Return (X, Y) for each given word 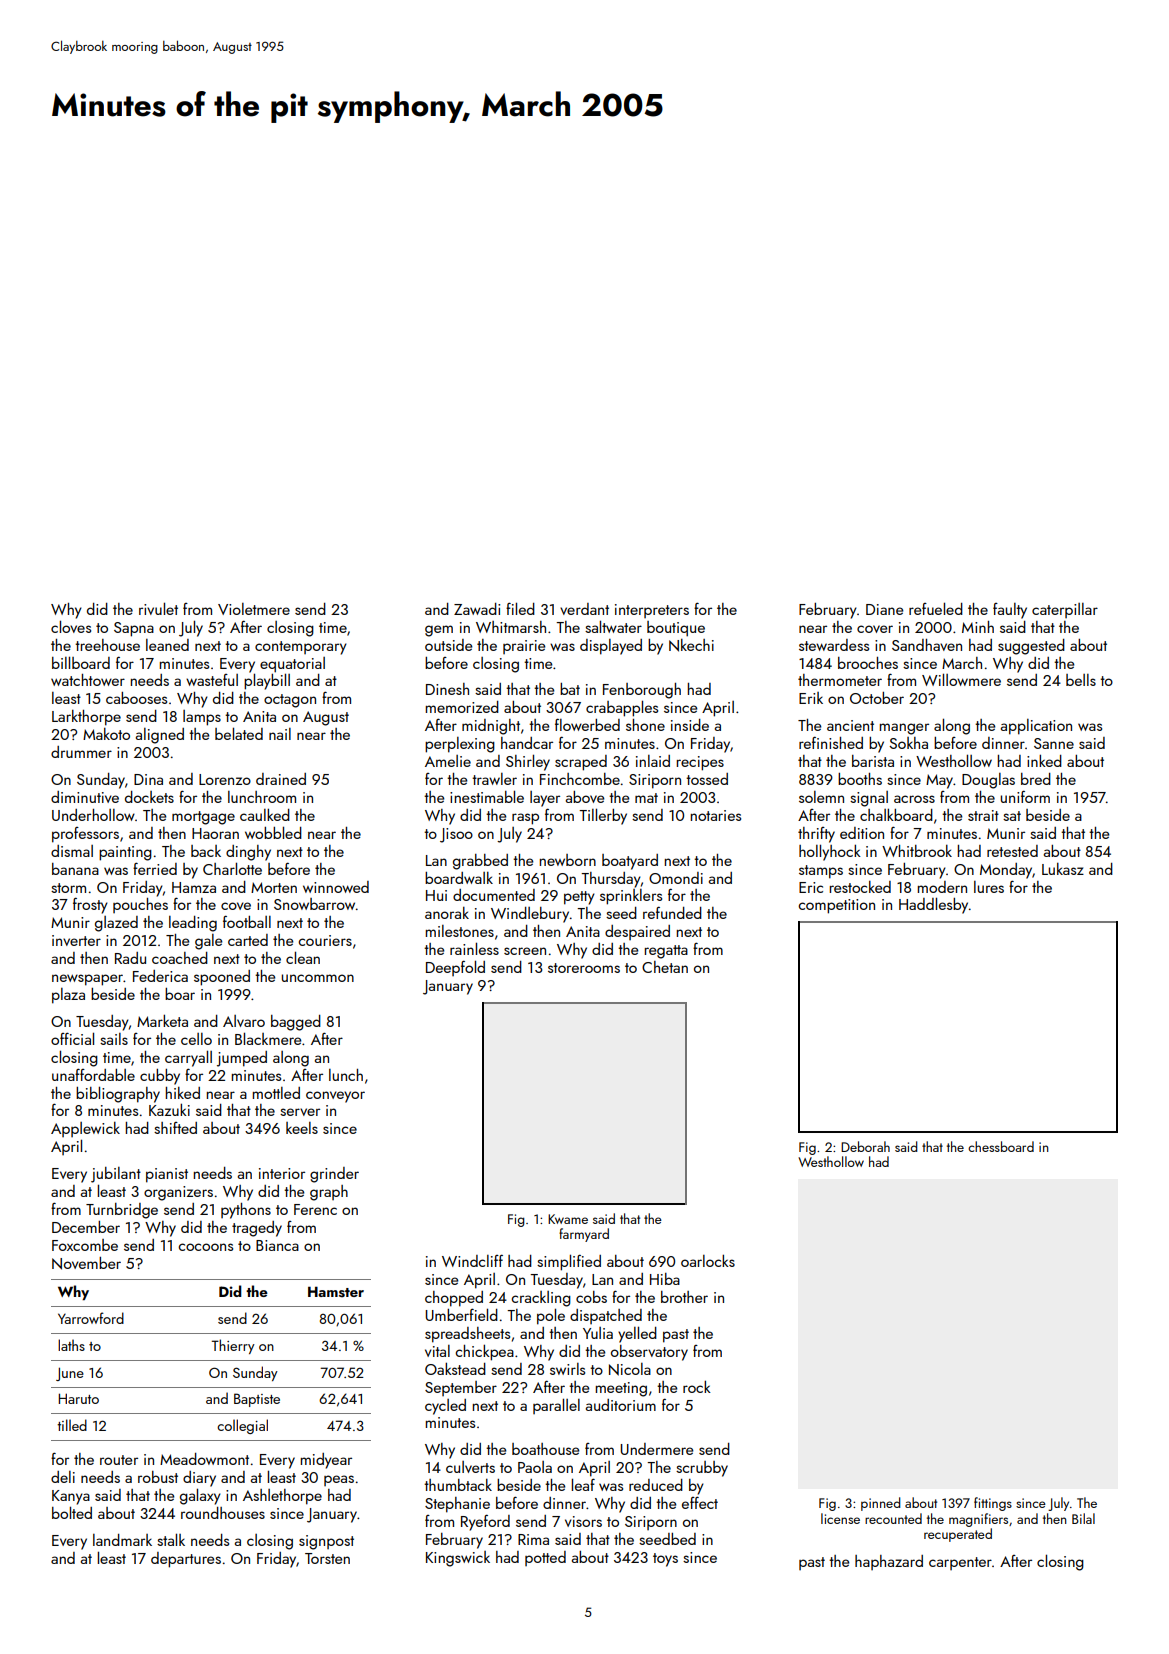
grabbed (480, 862)
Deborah (865, 1146)
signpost (326, 1542)
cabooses (136, 698)
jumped (242, 1059)
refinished (831, 743)
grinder (334, 1175)
